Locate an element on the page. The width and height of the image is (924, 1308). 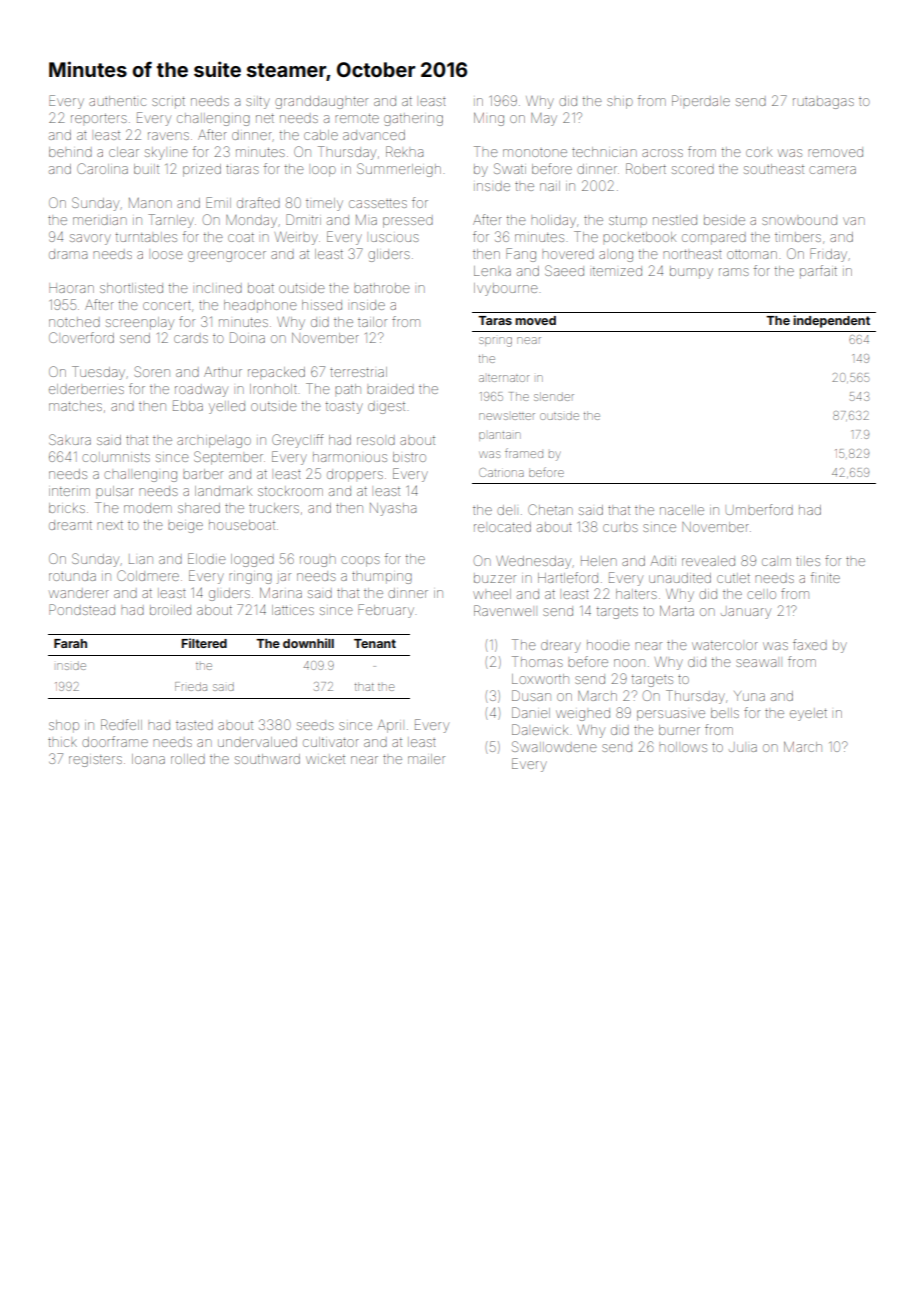
remote is located at coordinates (357, 118).
